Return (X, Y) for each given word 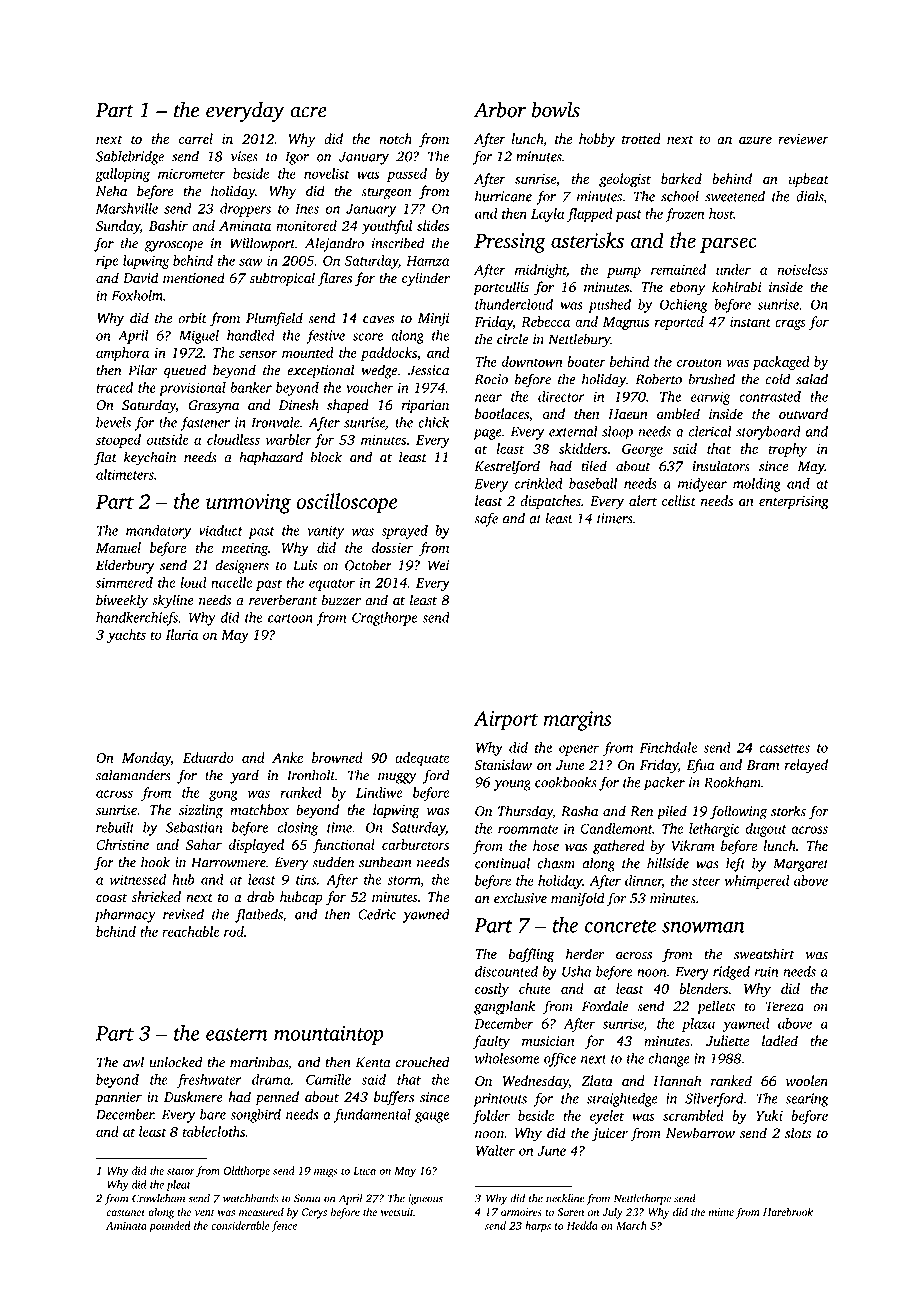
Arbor (499, 110)
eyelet (607, 1117)
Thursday (525, 812)
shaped (348, 406)
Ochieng (684, 306)
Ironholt (311, 775)
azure (755, 140)
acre (308, 112)
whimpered (756, 882)
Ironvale (275, 422)
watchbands (250, 1198)
